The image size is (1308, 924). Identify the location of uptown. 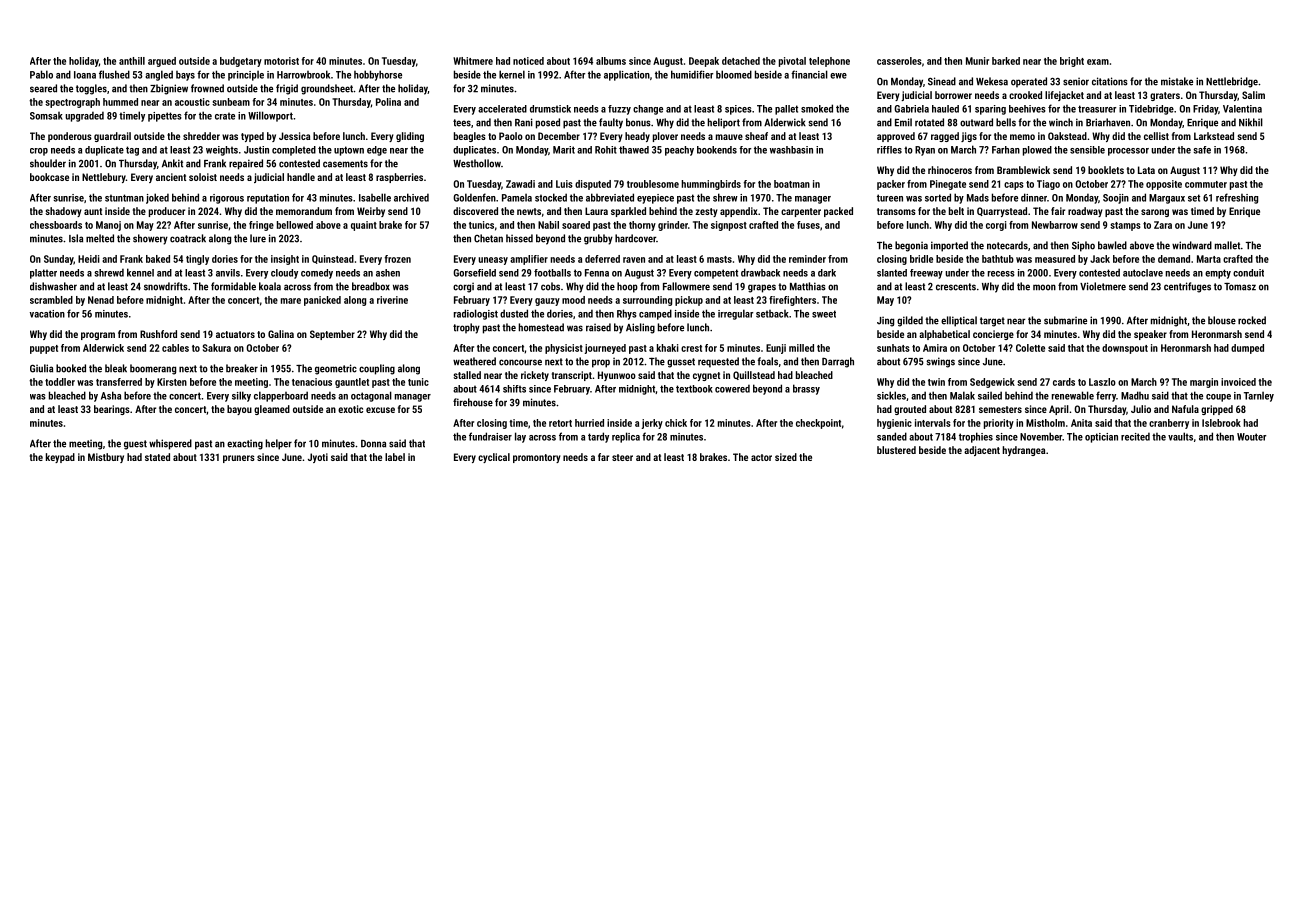
(349, 151).
